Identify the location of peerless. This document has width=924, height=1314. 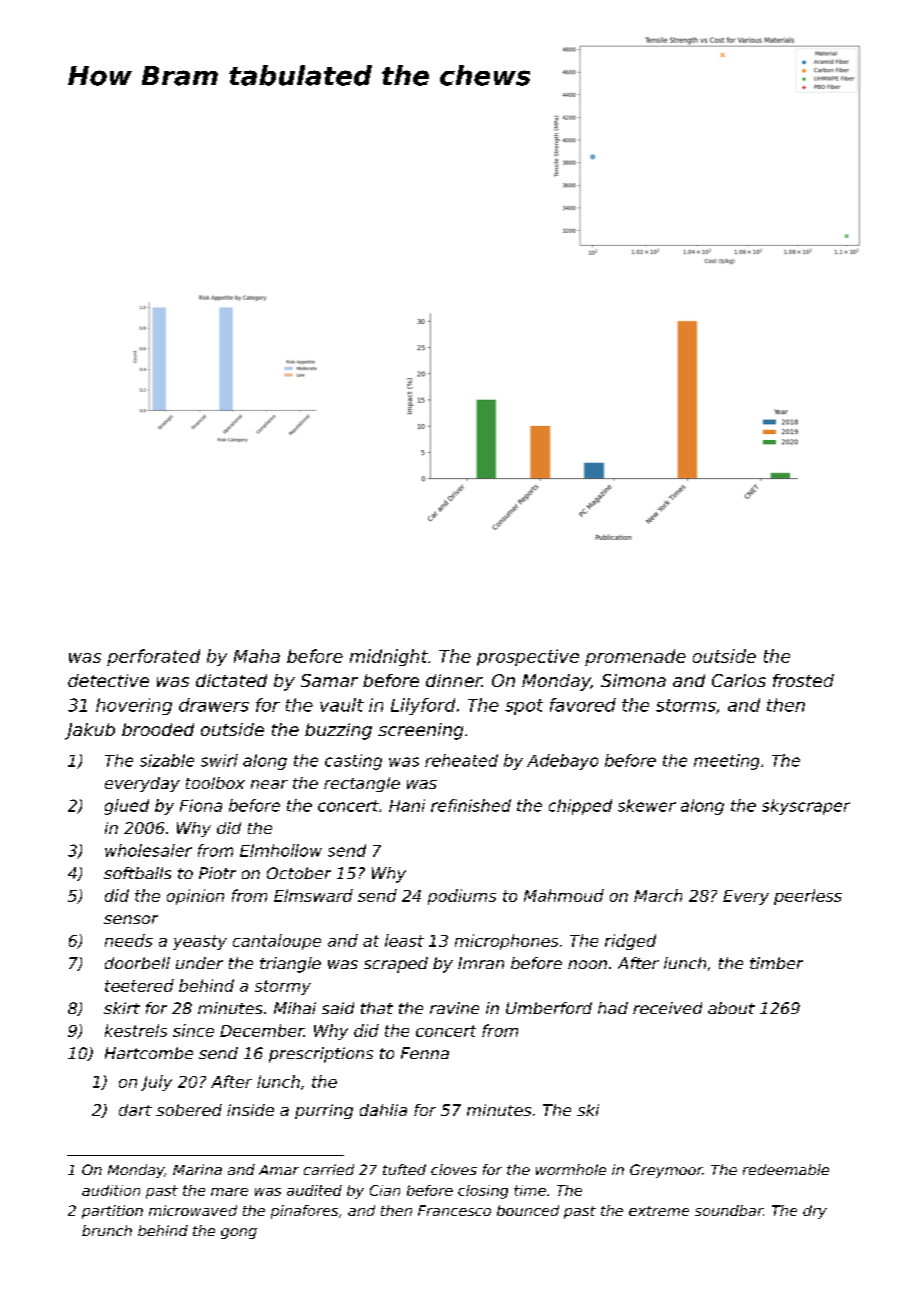
(808, 897).
